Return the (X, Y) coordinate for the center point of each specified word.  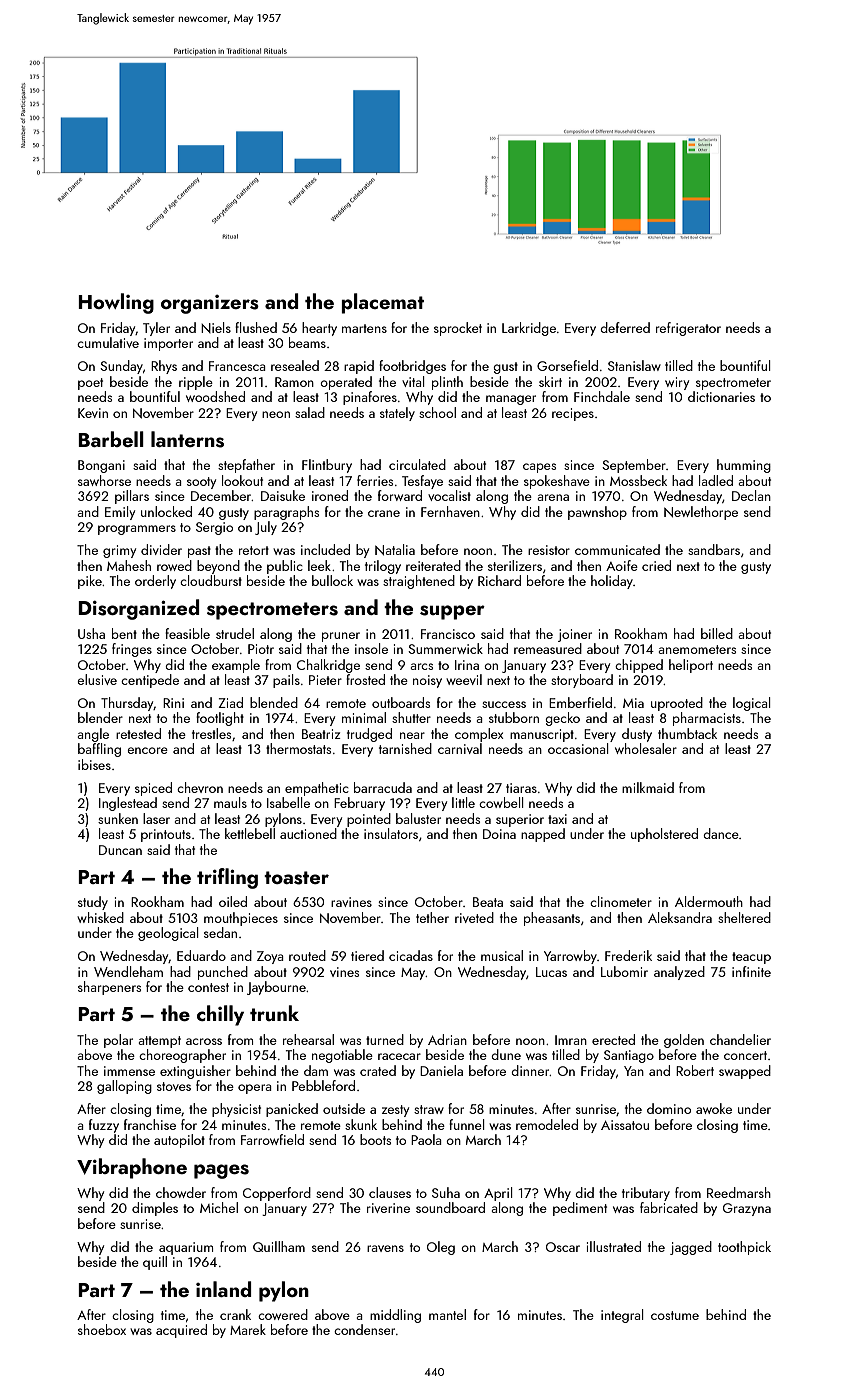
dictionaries (721, 396)
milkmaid (648, 787)
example (236, 666)
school (437, 412)
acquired (181, 1331)
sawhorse (104, 480)
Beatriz (321, 734)
